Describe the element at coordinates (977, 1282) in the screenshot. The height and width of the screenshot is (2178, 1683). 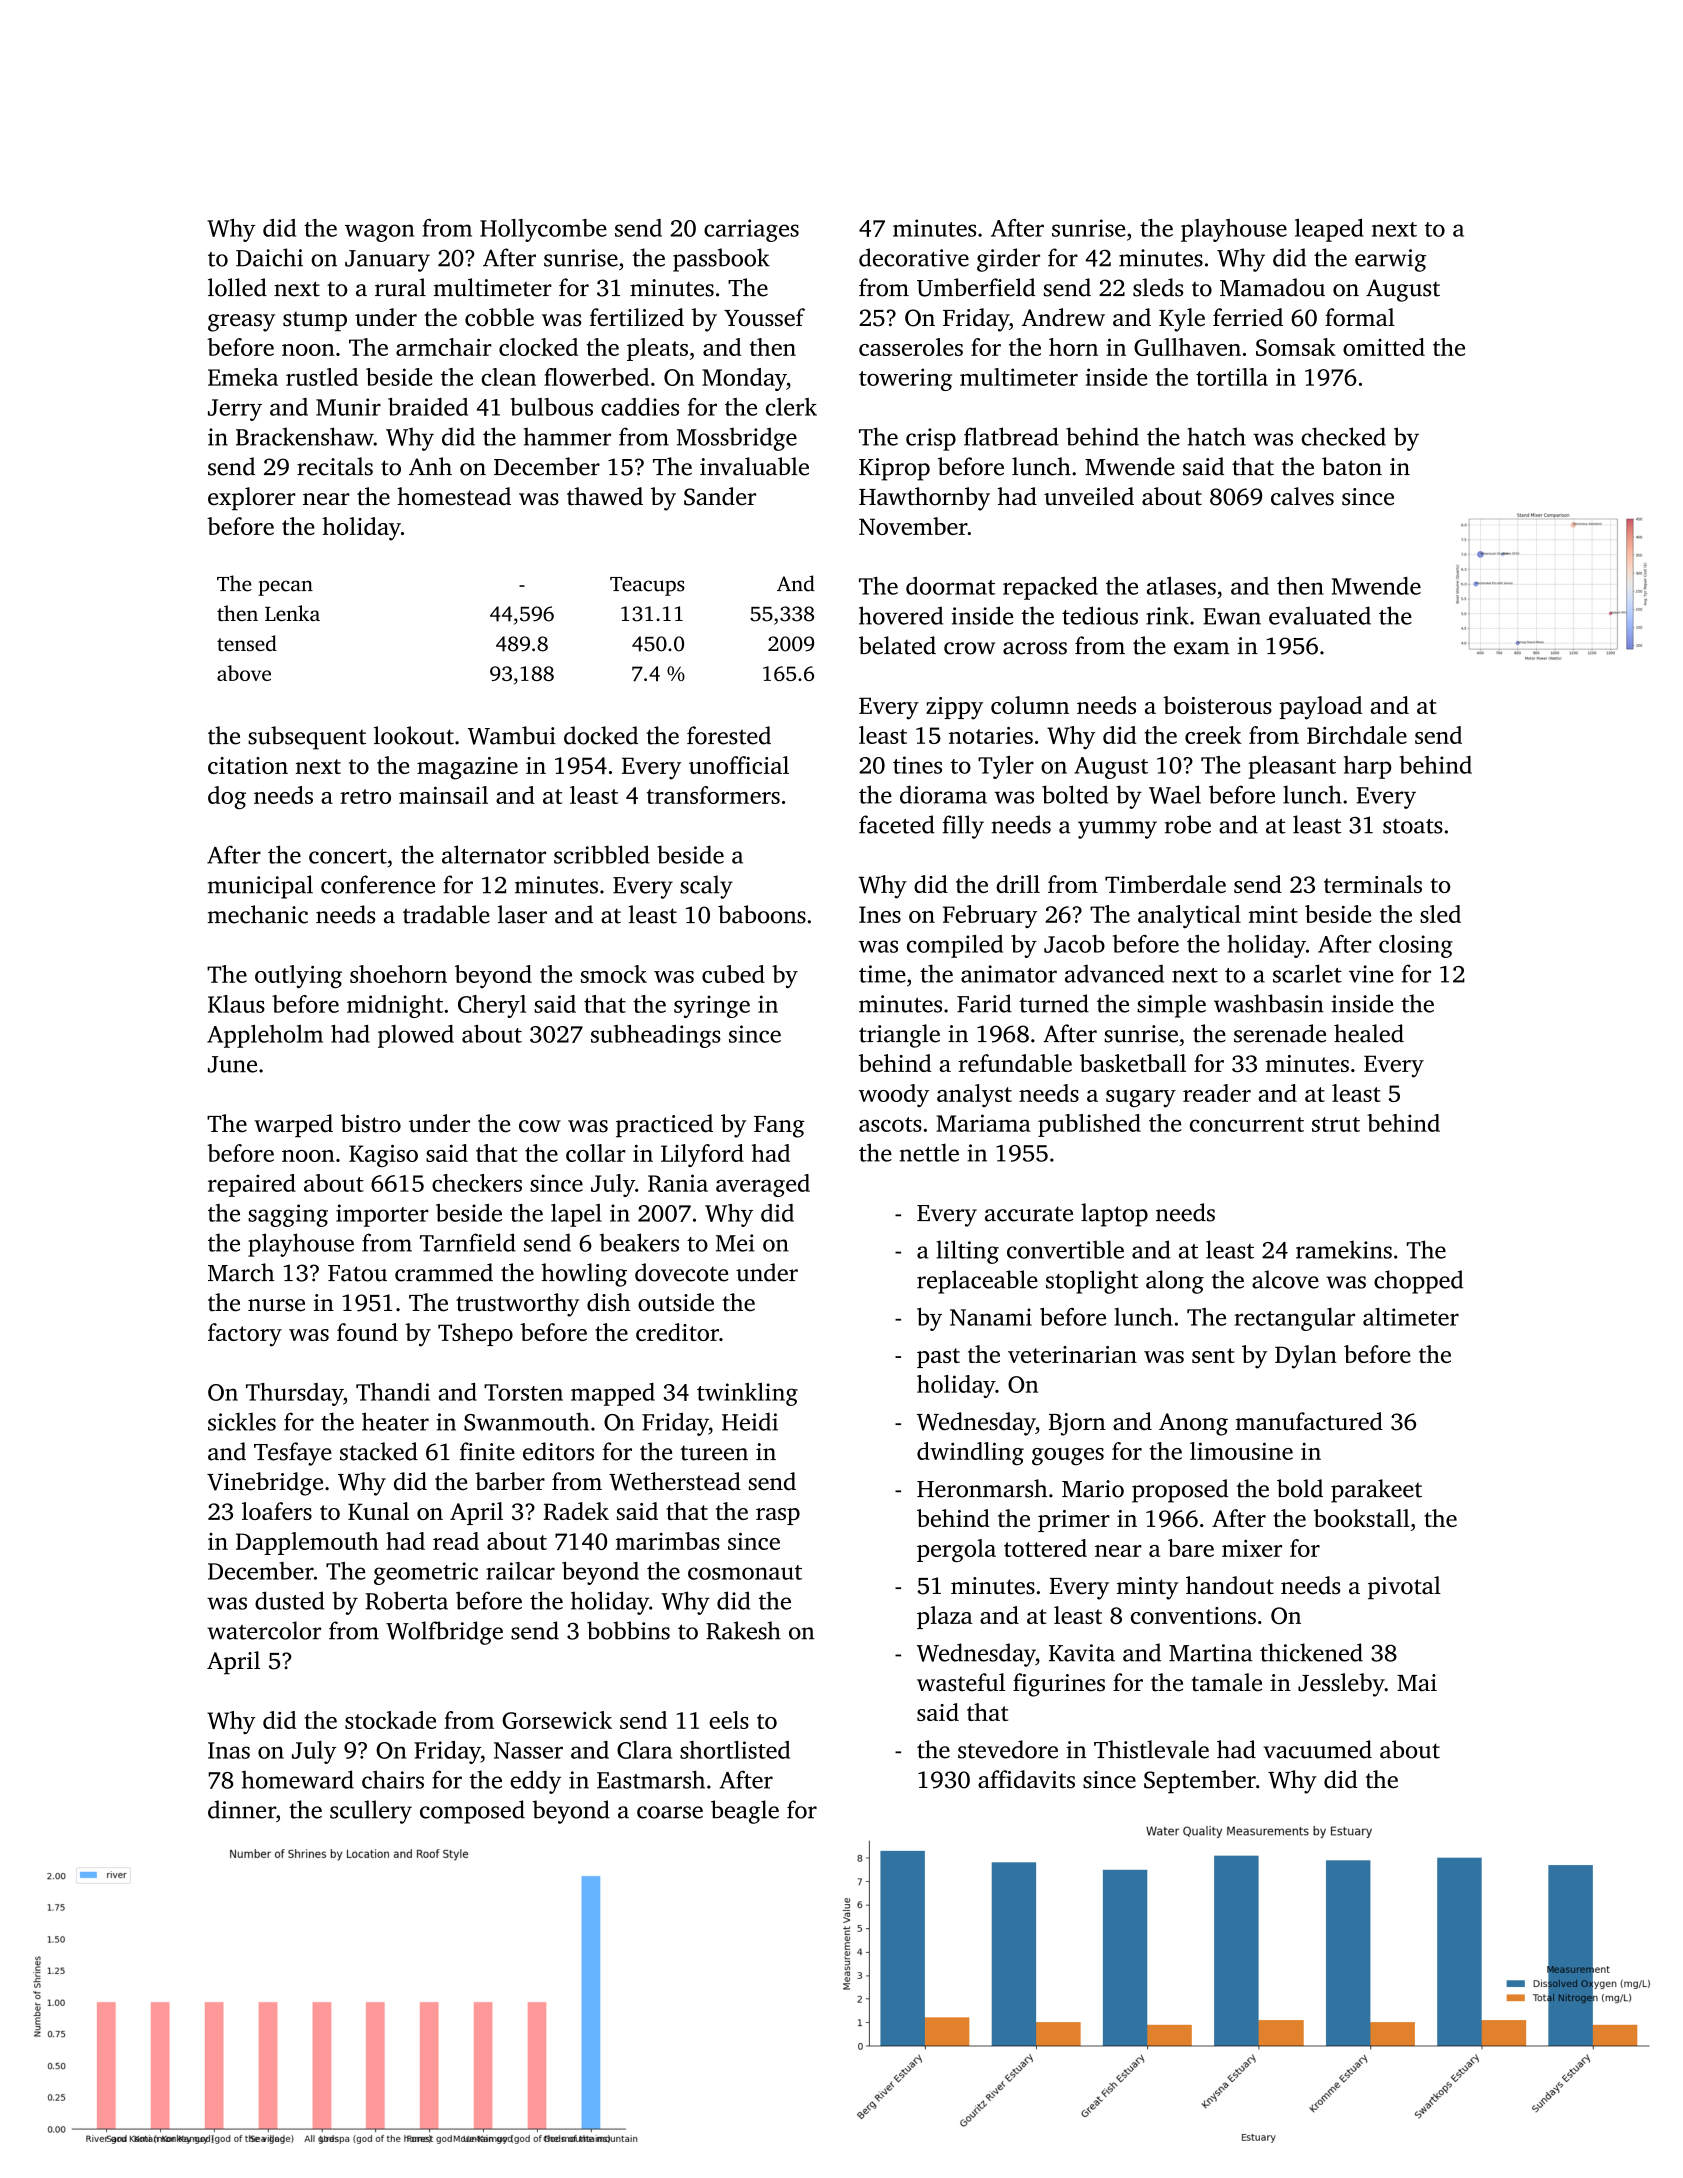
I see `replaceable` at that location.
